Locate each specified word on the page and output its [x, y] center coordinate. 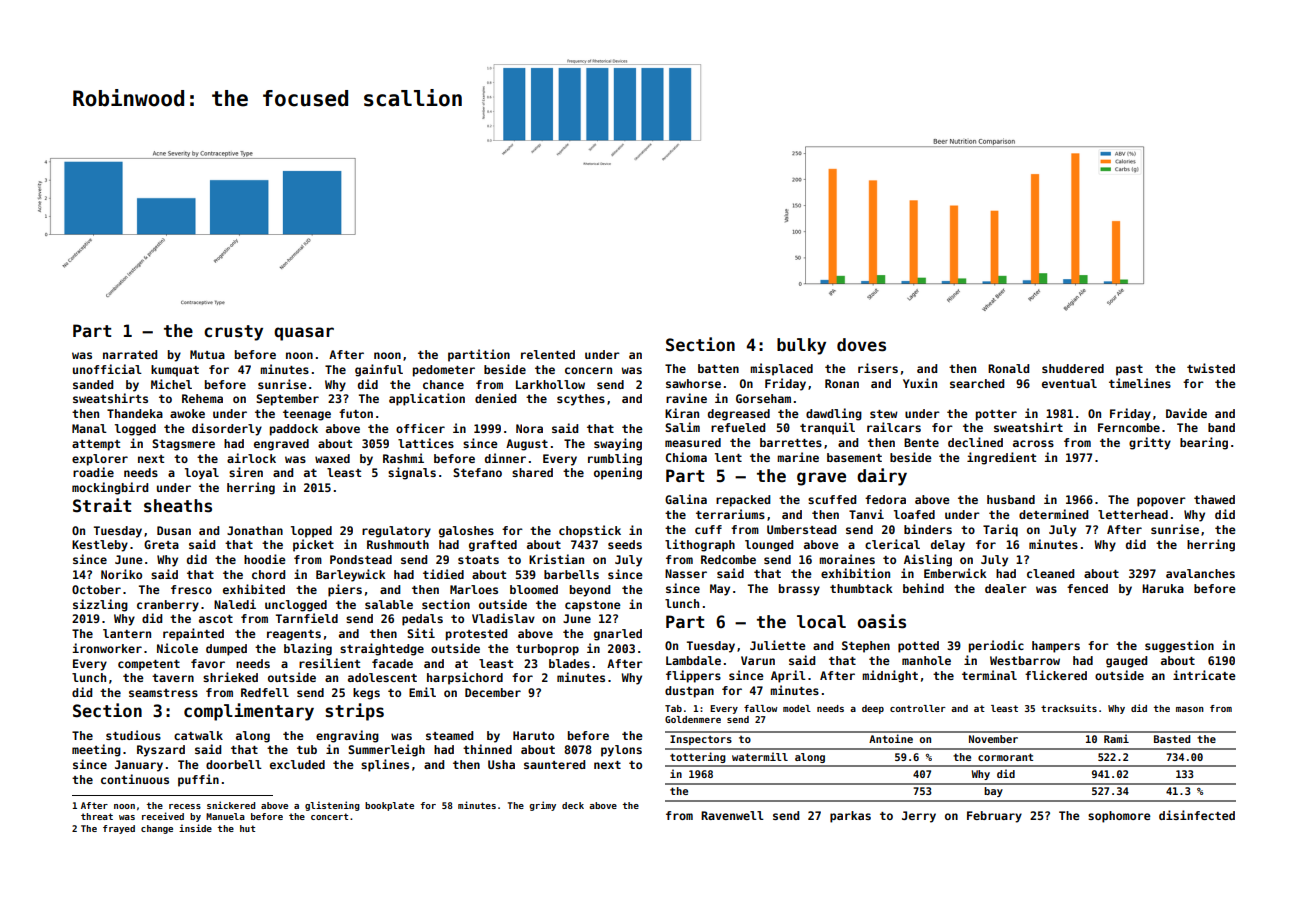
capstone [593, 606]
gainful [379, 370]
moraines [847, 559]
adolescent [382, 677]
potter [996, 415]
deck [573, 805]
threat [97, 816]
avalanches [1200, 573]
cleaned [1050, 573]
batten [718, 368]
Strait [102, 505]
